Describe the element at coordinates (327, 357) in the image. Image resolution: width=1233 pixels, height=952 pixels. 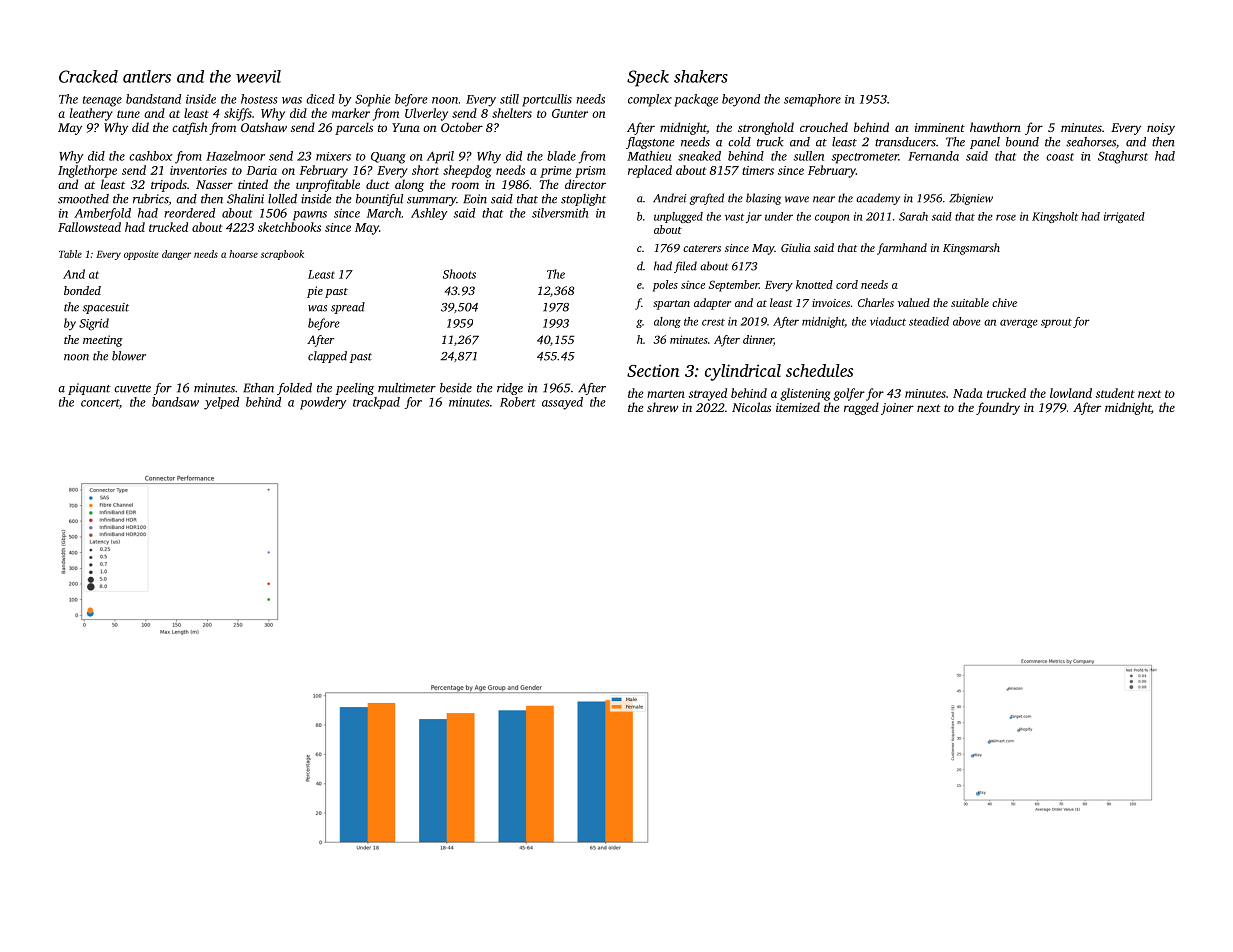
I see `clapped` at that location.
